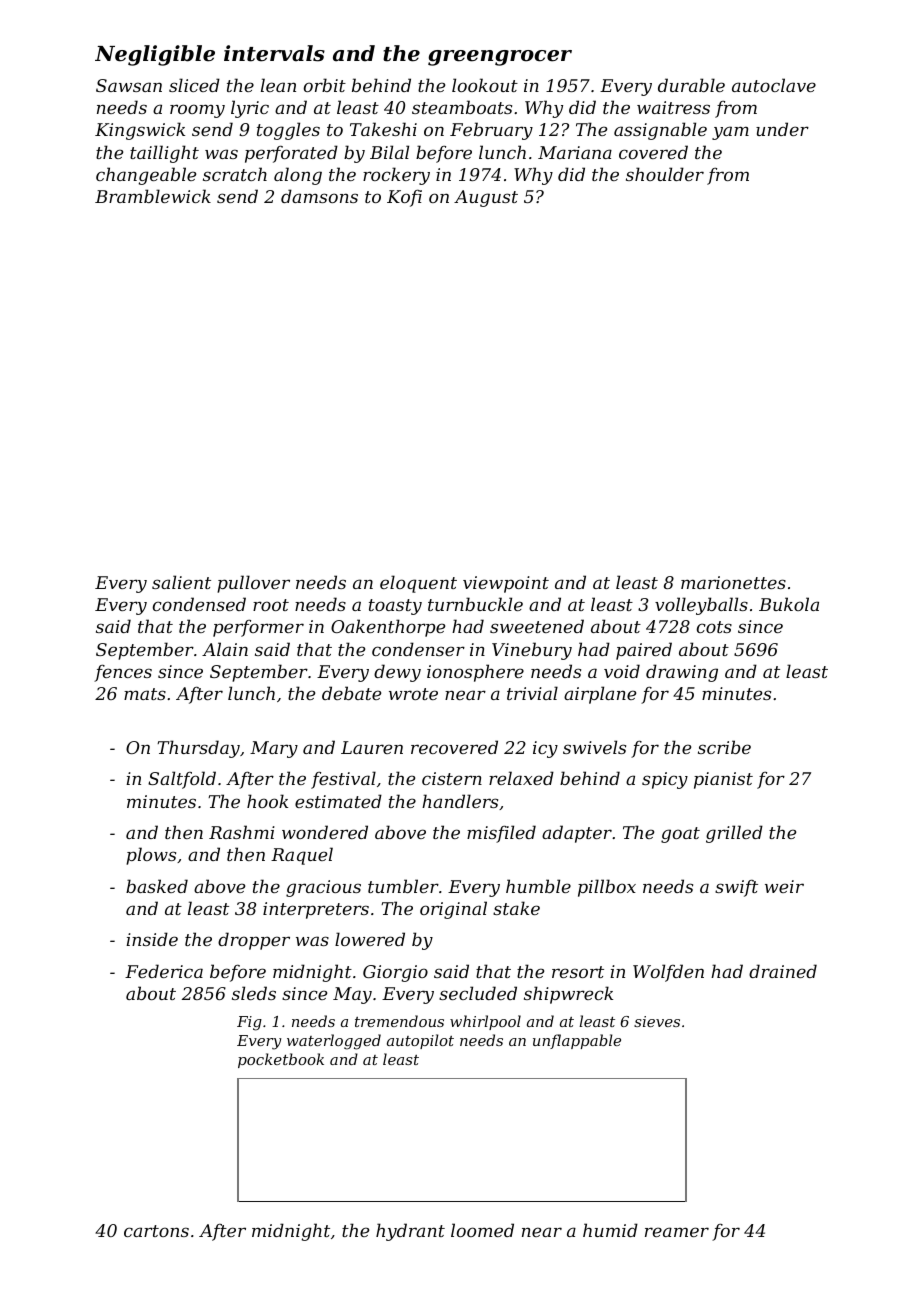 The image size is (924, 1308). I want to click on drained, so click(783, 971).
